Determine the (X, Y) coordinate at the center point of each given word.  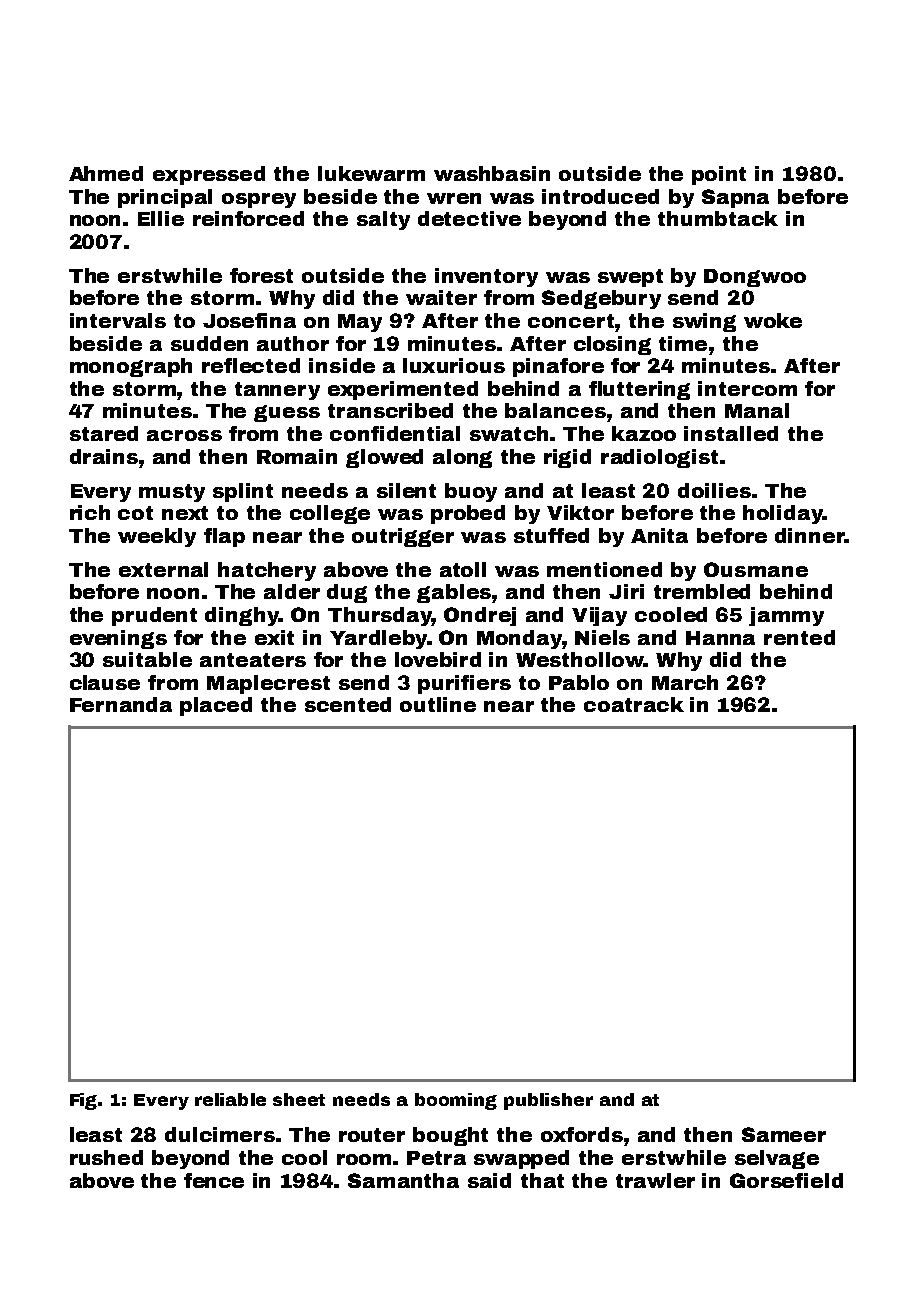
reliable (230, 1099)
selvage (777, 1159)
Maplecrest (268, 684)
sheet (299, 1099)
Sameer (784, 1134)
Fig (84, 1101)
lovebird (438, 659)
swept (630, 278)
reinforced (248, 218)
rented (799, 637)
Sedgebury (601, 299)
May (360, 323)
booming (456, 1101)
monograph (131, 367)
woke (773, 320)
